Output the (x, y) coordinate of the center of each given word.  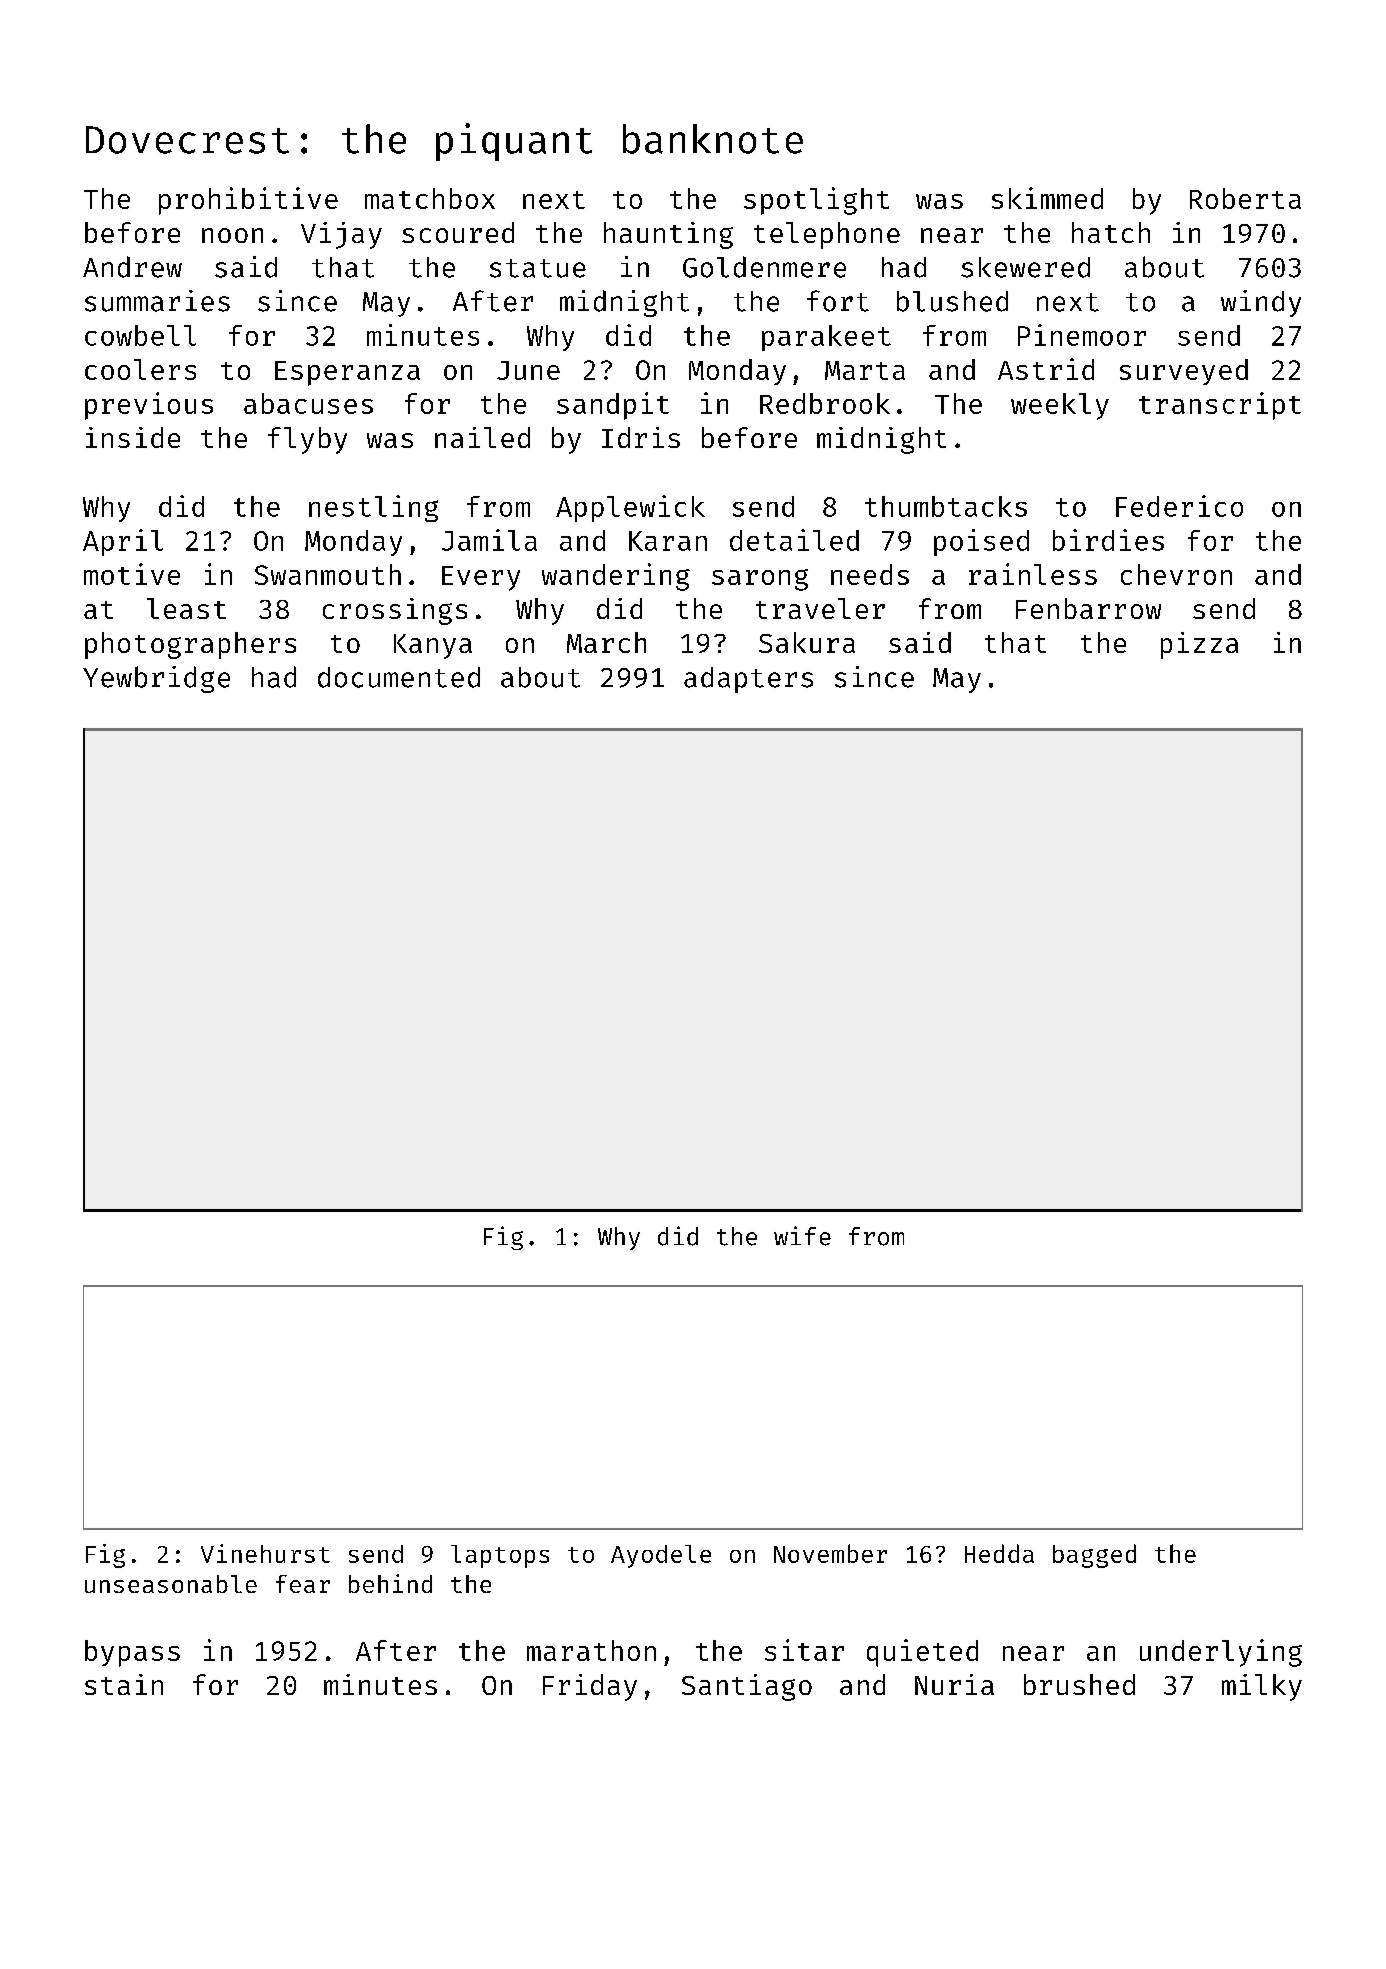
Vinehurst (265, 1553)
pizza (1199, 645)
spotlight (816, 201)
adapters (748, 680)
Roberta (1245, 198)
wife (802, 1236)
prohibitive (248, 201)
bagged (1094, 1556)
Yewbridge (156, 679)
